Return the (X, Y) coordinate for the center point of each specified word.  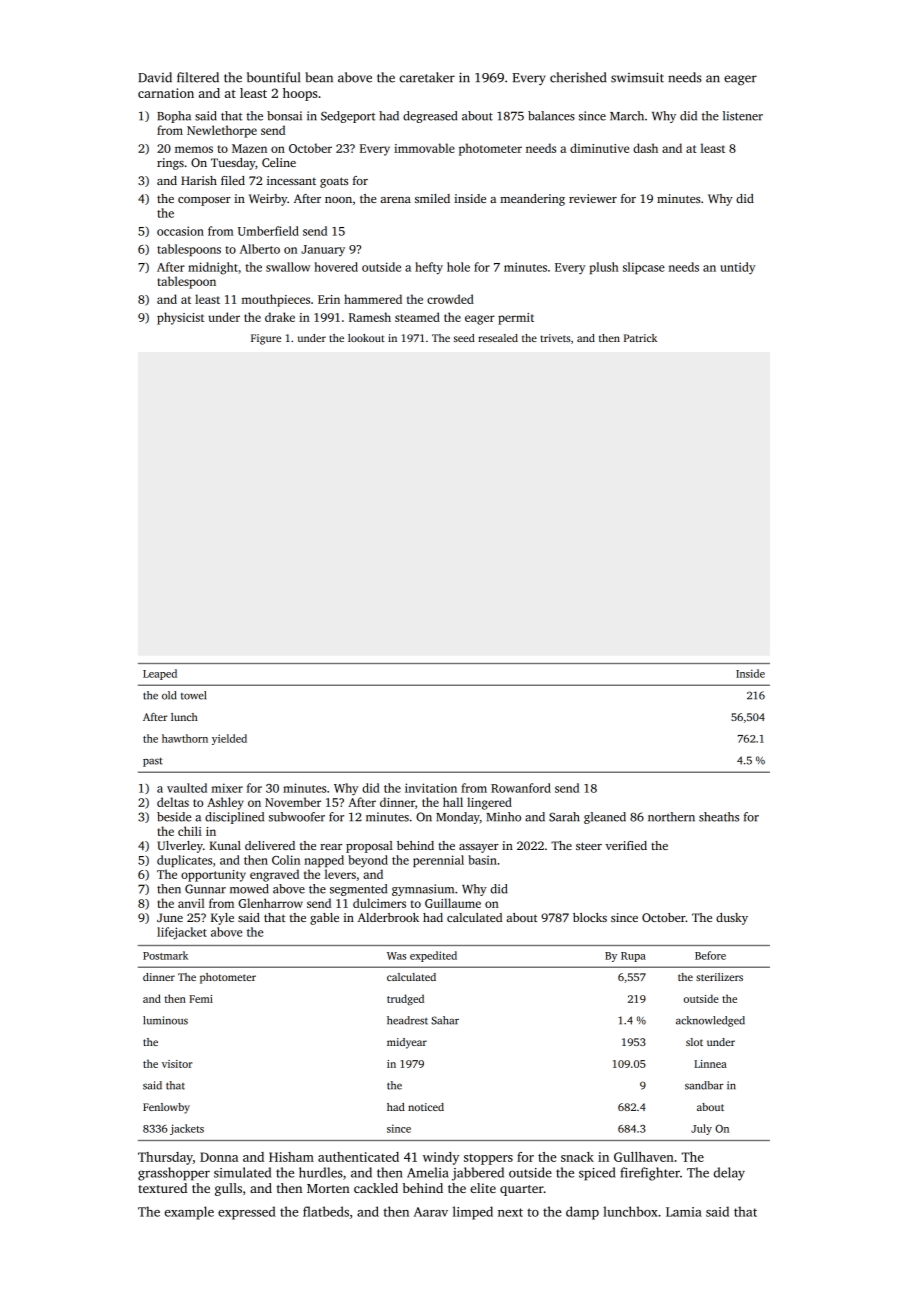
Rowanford (521, 788)
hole (458, 267)
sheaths (719, 817)
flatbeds (326, 1211)
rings (170, 164)
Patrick (640, 338)
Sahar (445, 1020)
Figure (266, 339)
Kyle (222, 919)
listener (743, 116)
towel (193, 695)
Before (710, 955)
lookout (366, 338)
